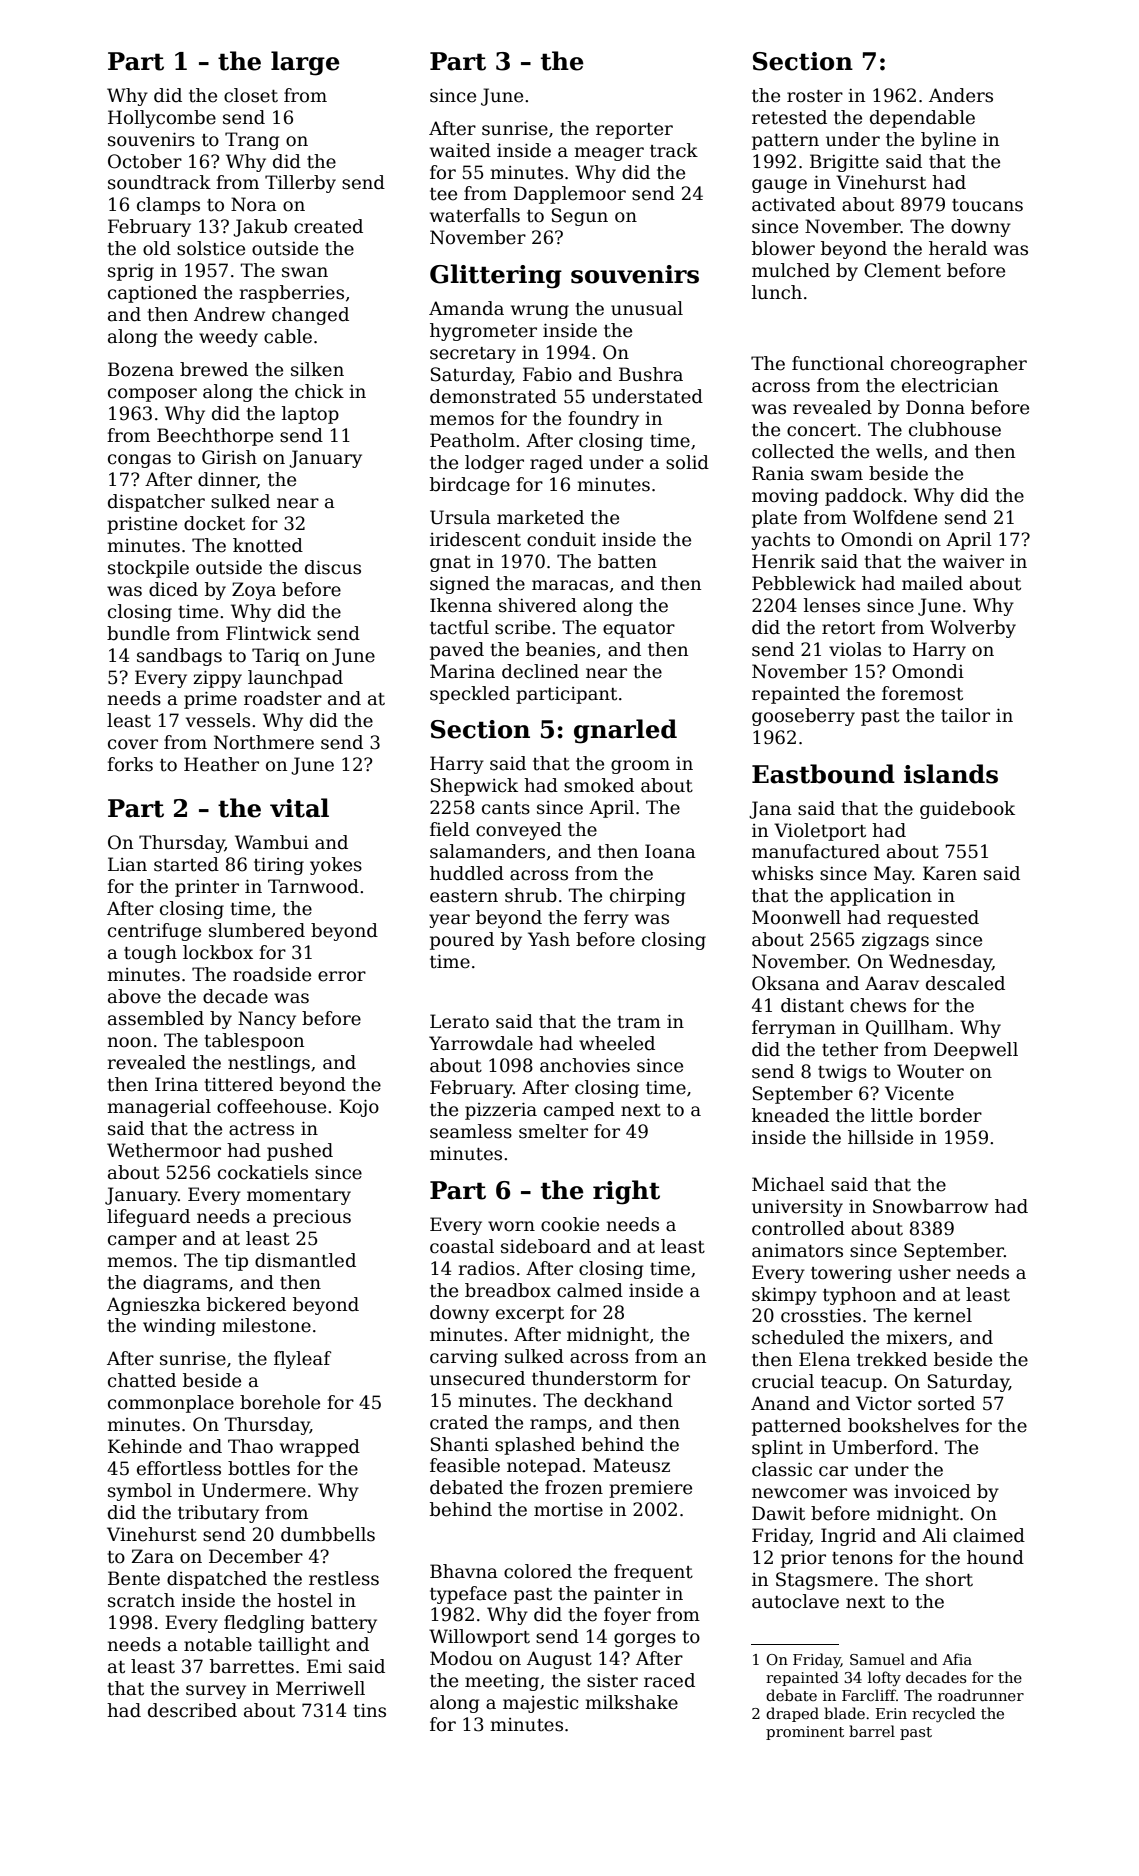 Image resolution: width=1139 pixels, height=1876 pixels. I want to click on kernel, so click(943, 1315).
